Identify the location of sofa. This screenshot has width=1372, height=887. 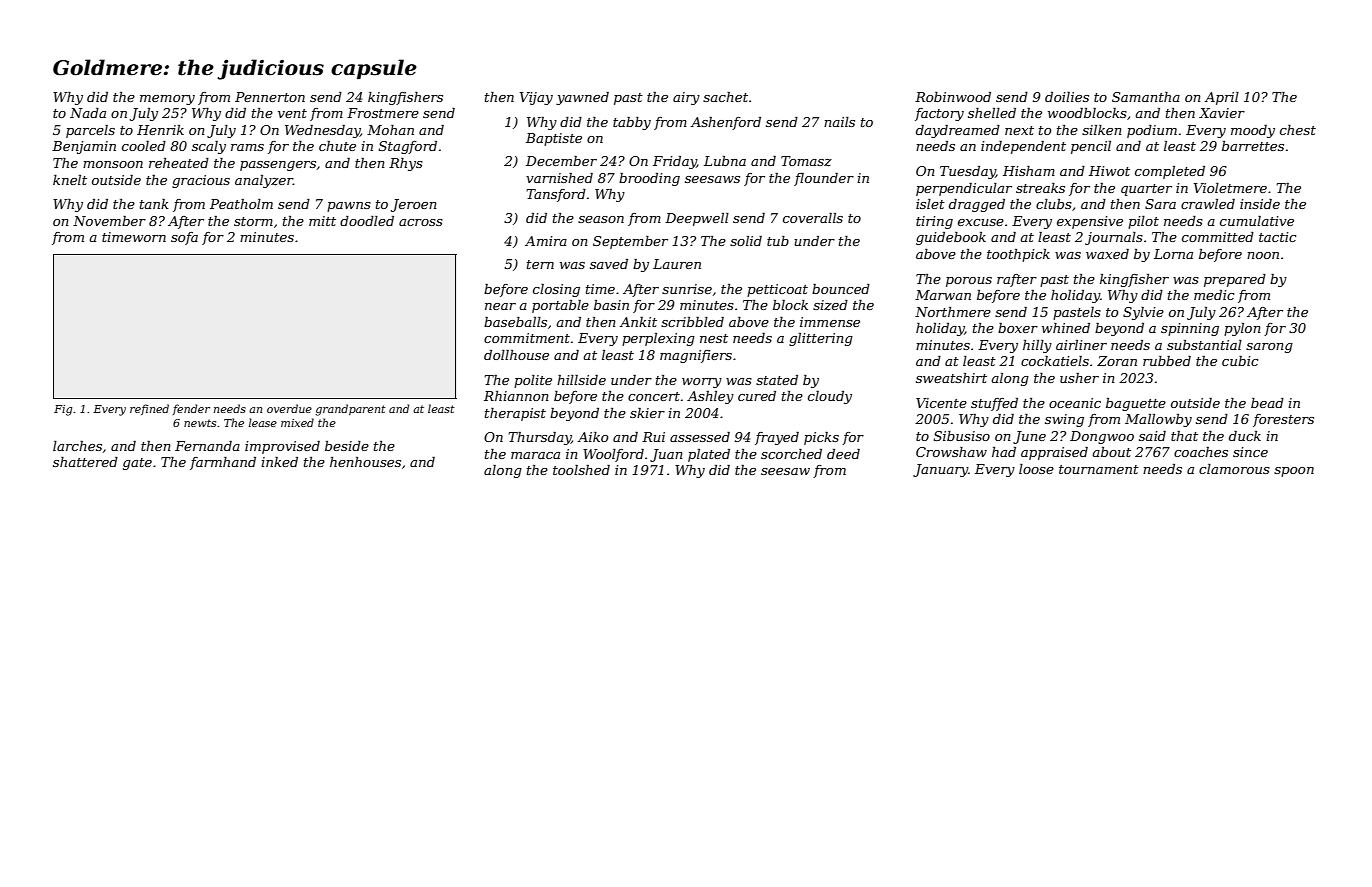
(184, 238).
